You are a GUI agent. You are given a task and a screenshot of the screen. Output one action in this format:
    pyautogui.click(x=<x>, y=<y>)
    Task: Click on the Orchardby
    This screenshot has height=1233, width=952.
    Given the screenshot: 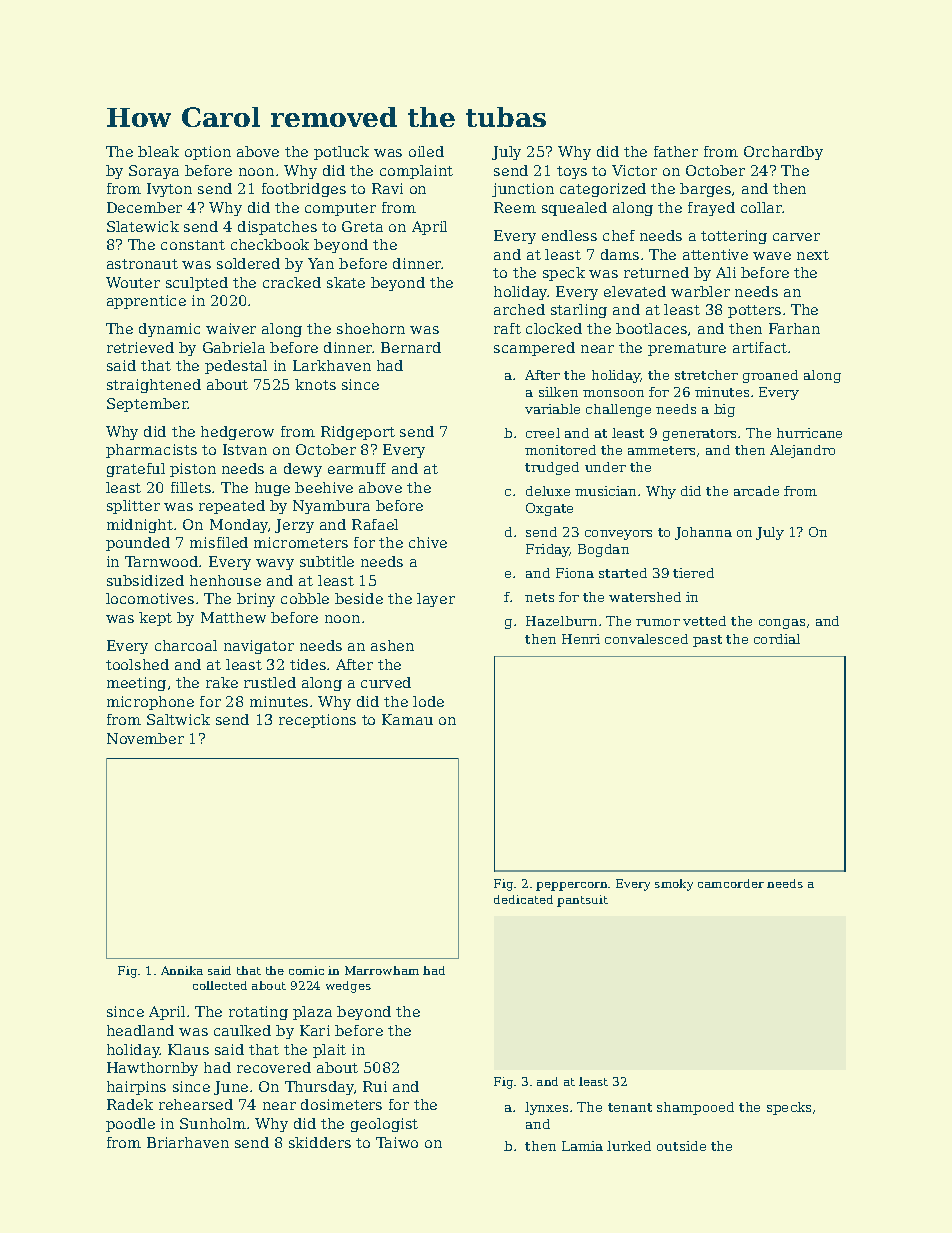 What is the action you would take?
    pyautogui.click(x=783, y=153)
